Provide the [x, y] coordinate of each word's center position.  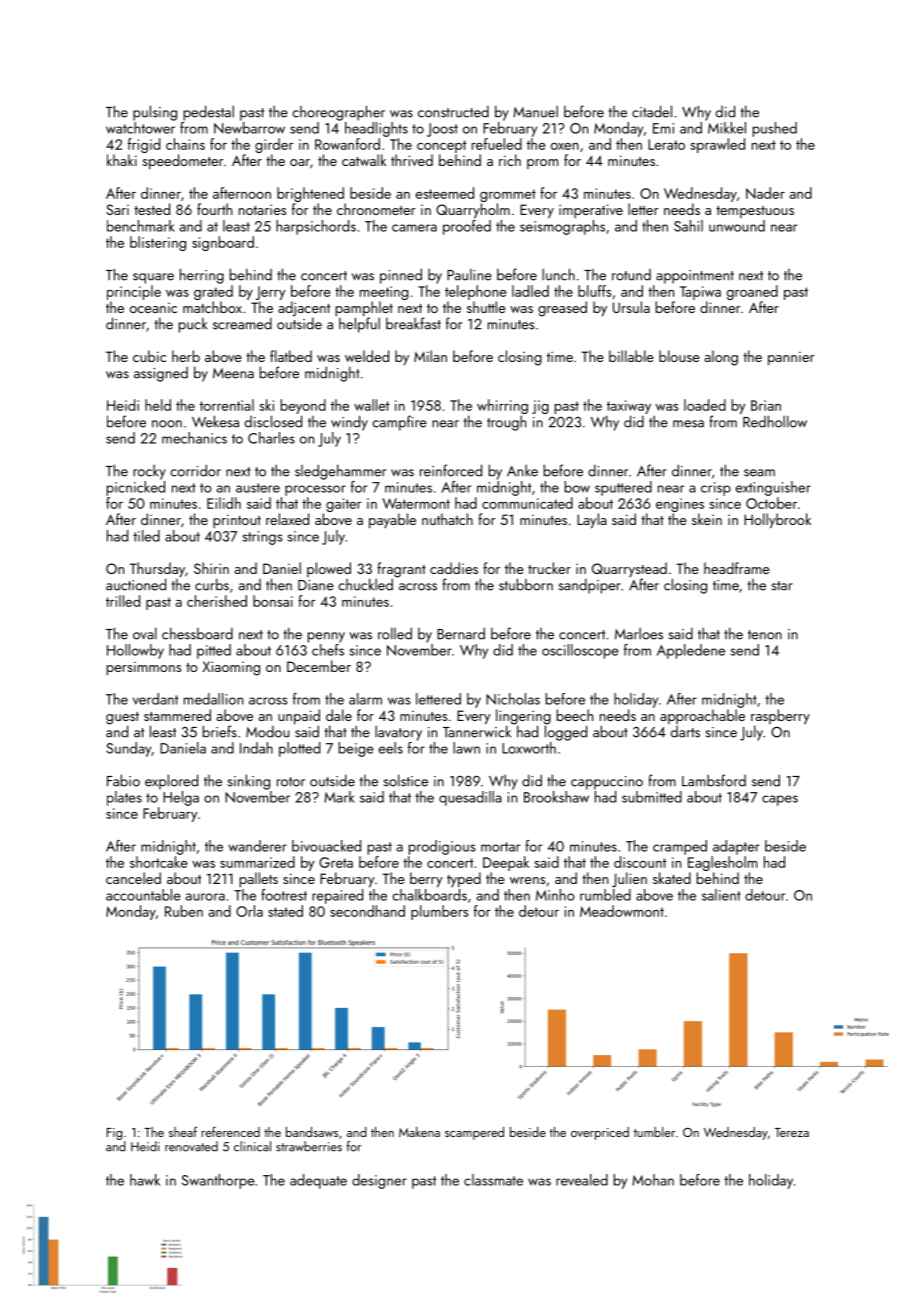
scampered [474, 1133]
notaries [262, 209]
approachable [702, 716]
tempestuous [755, 212]
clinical [252, 1146]
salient [721, 895]
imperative [591, 211]
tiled [146, 536]
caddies [454, 568]
